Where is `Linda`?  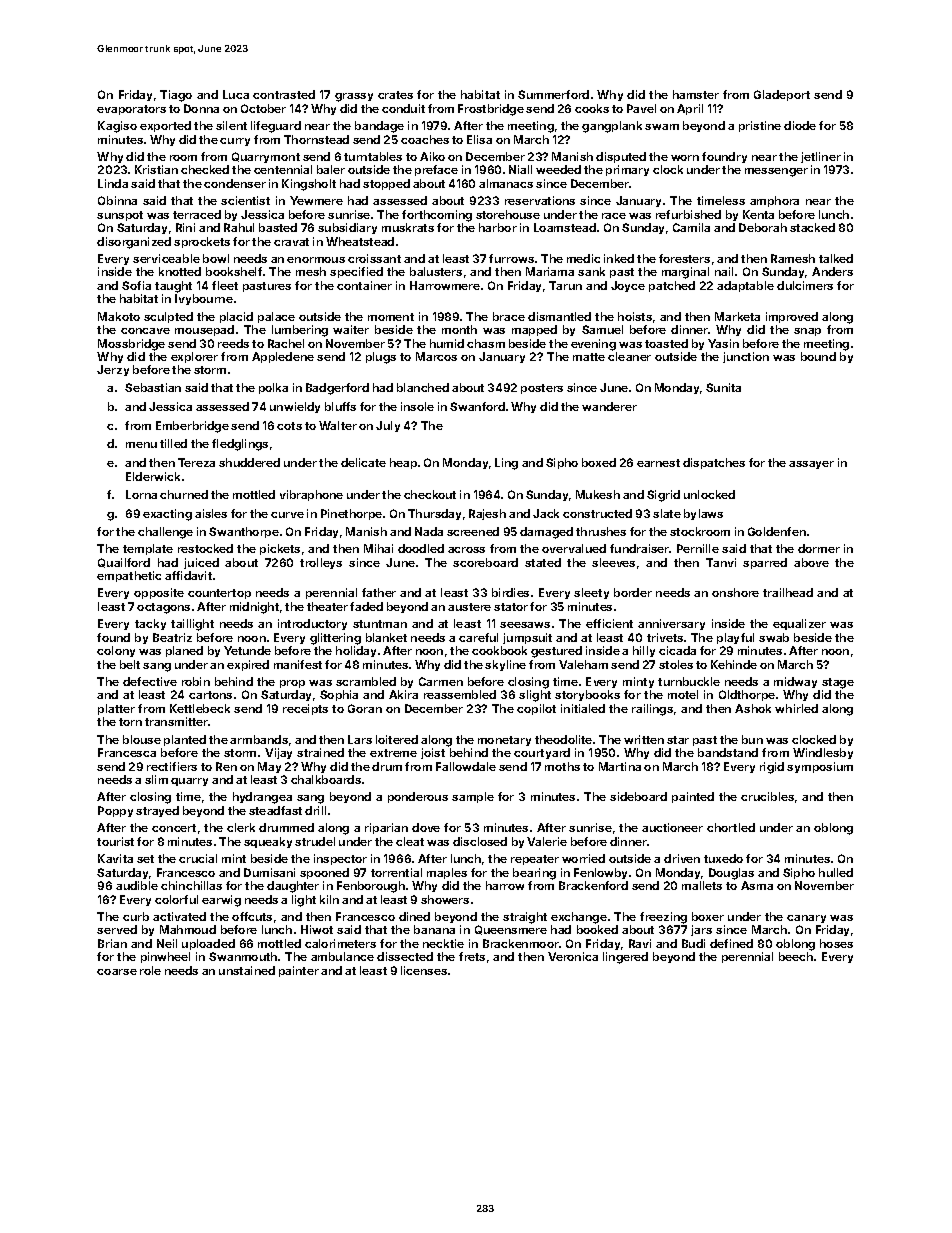 Linda is located at coordinates (113, 183).
